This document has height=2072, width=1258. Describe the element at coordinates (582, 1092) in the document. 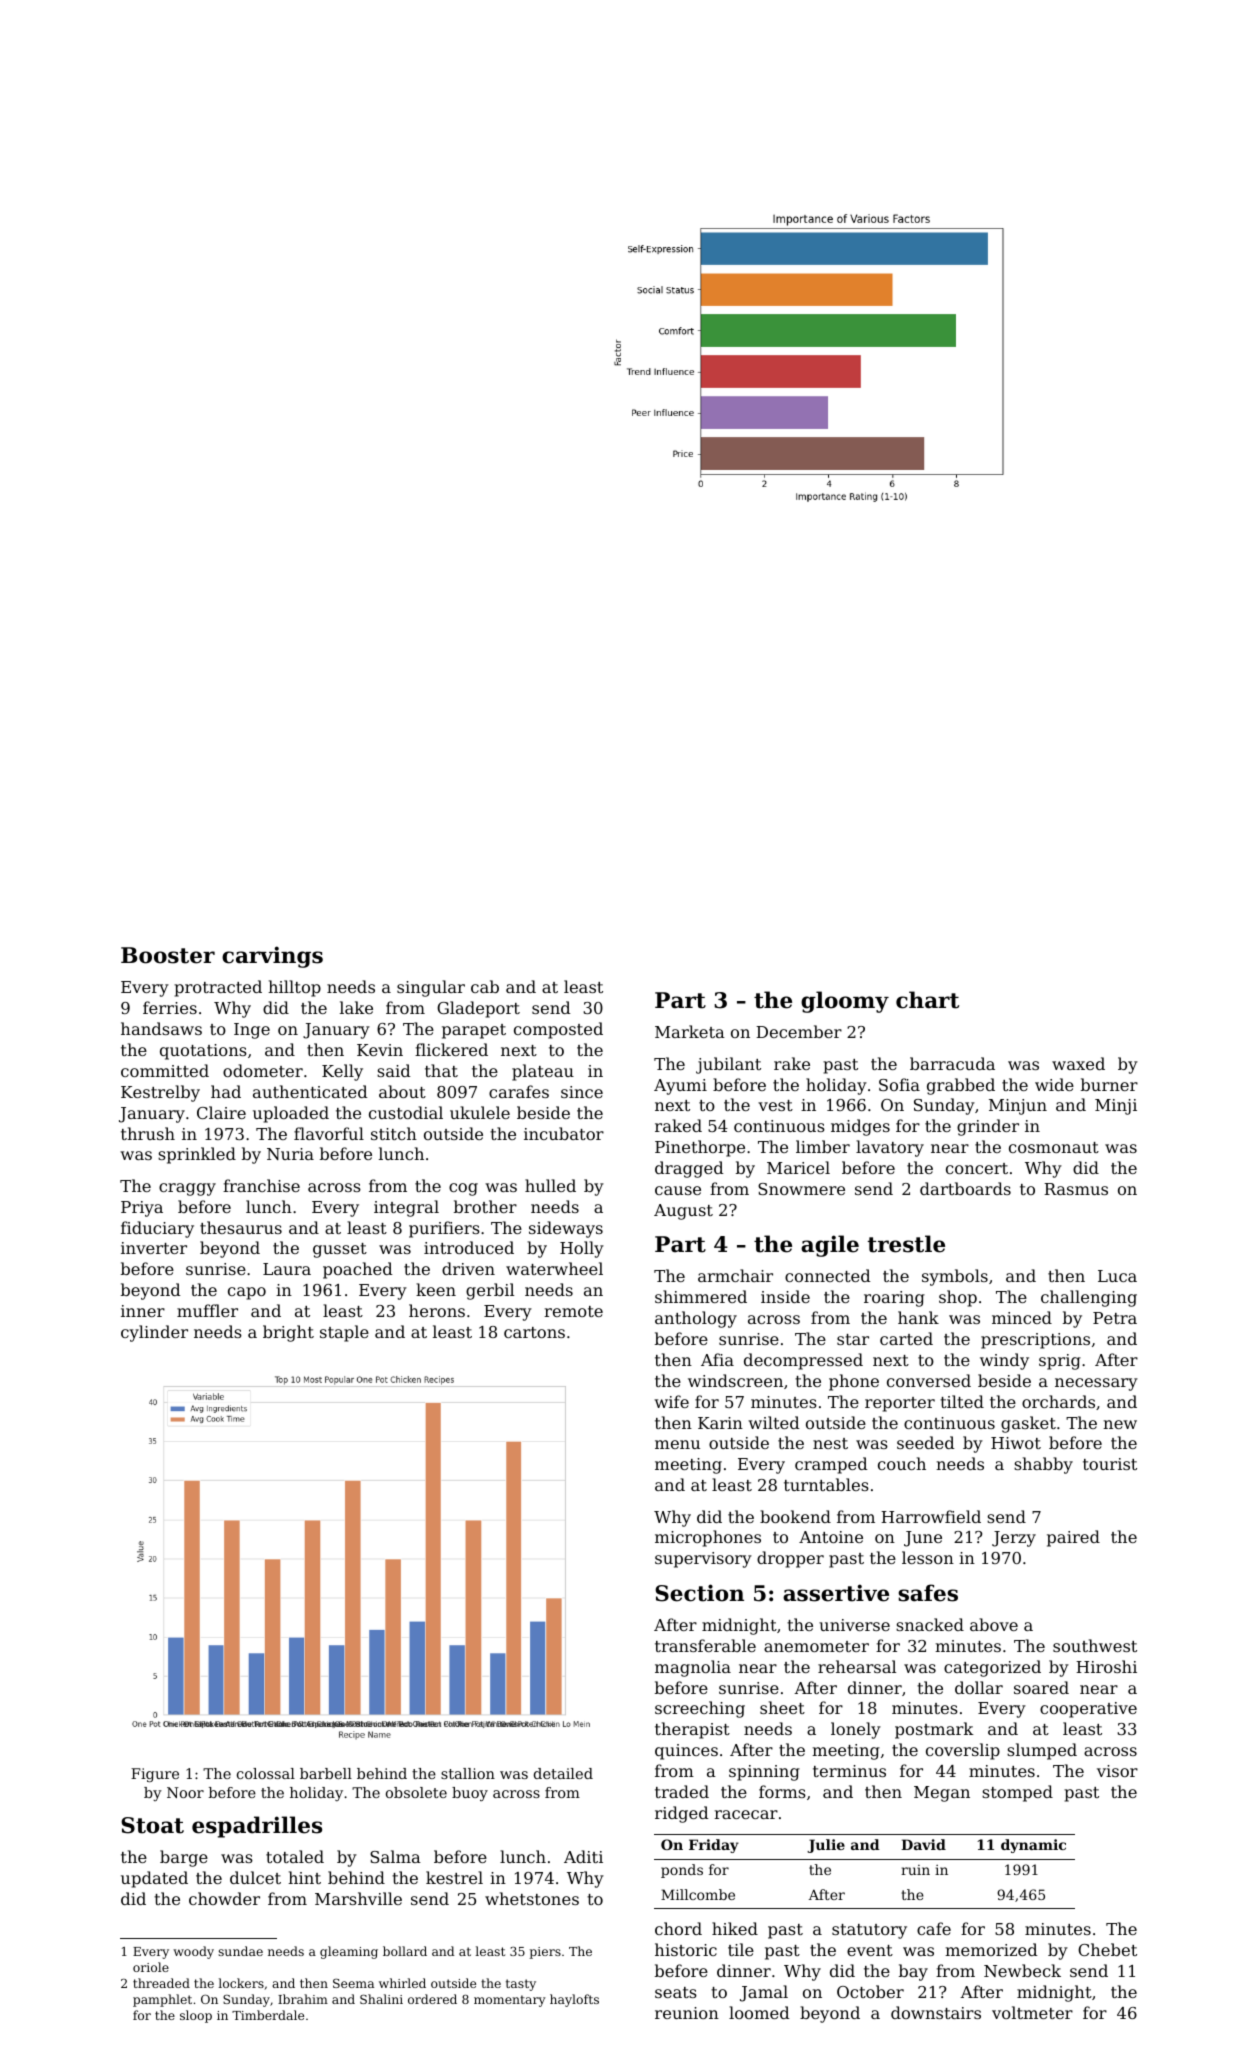

I see `since` at that location.
